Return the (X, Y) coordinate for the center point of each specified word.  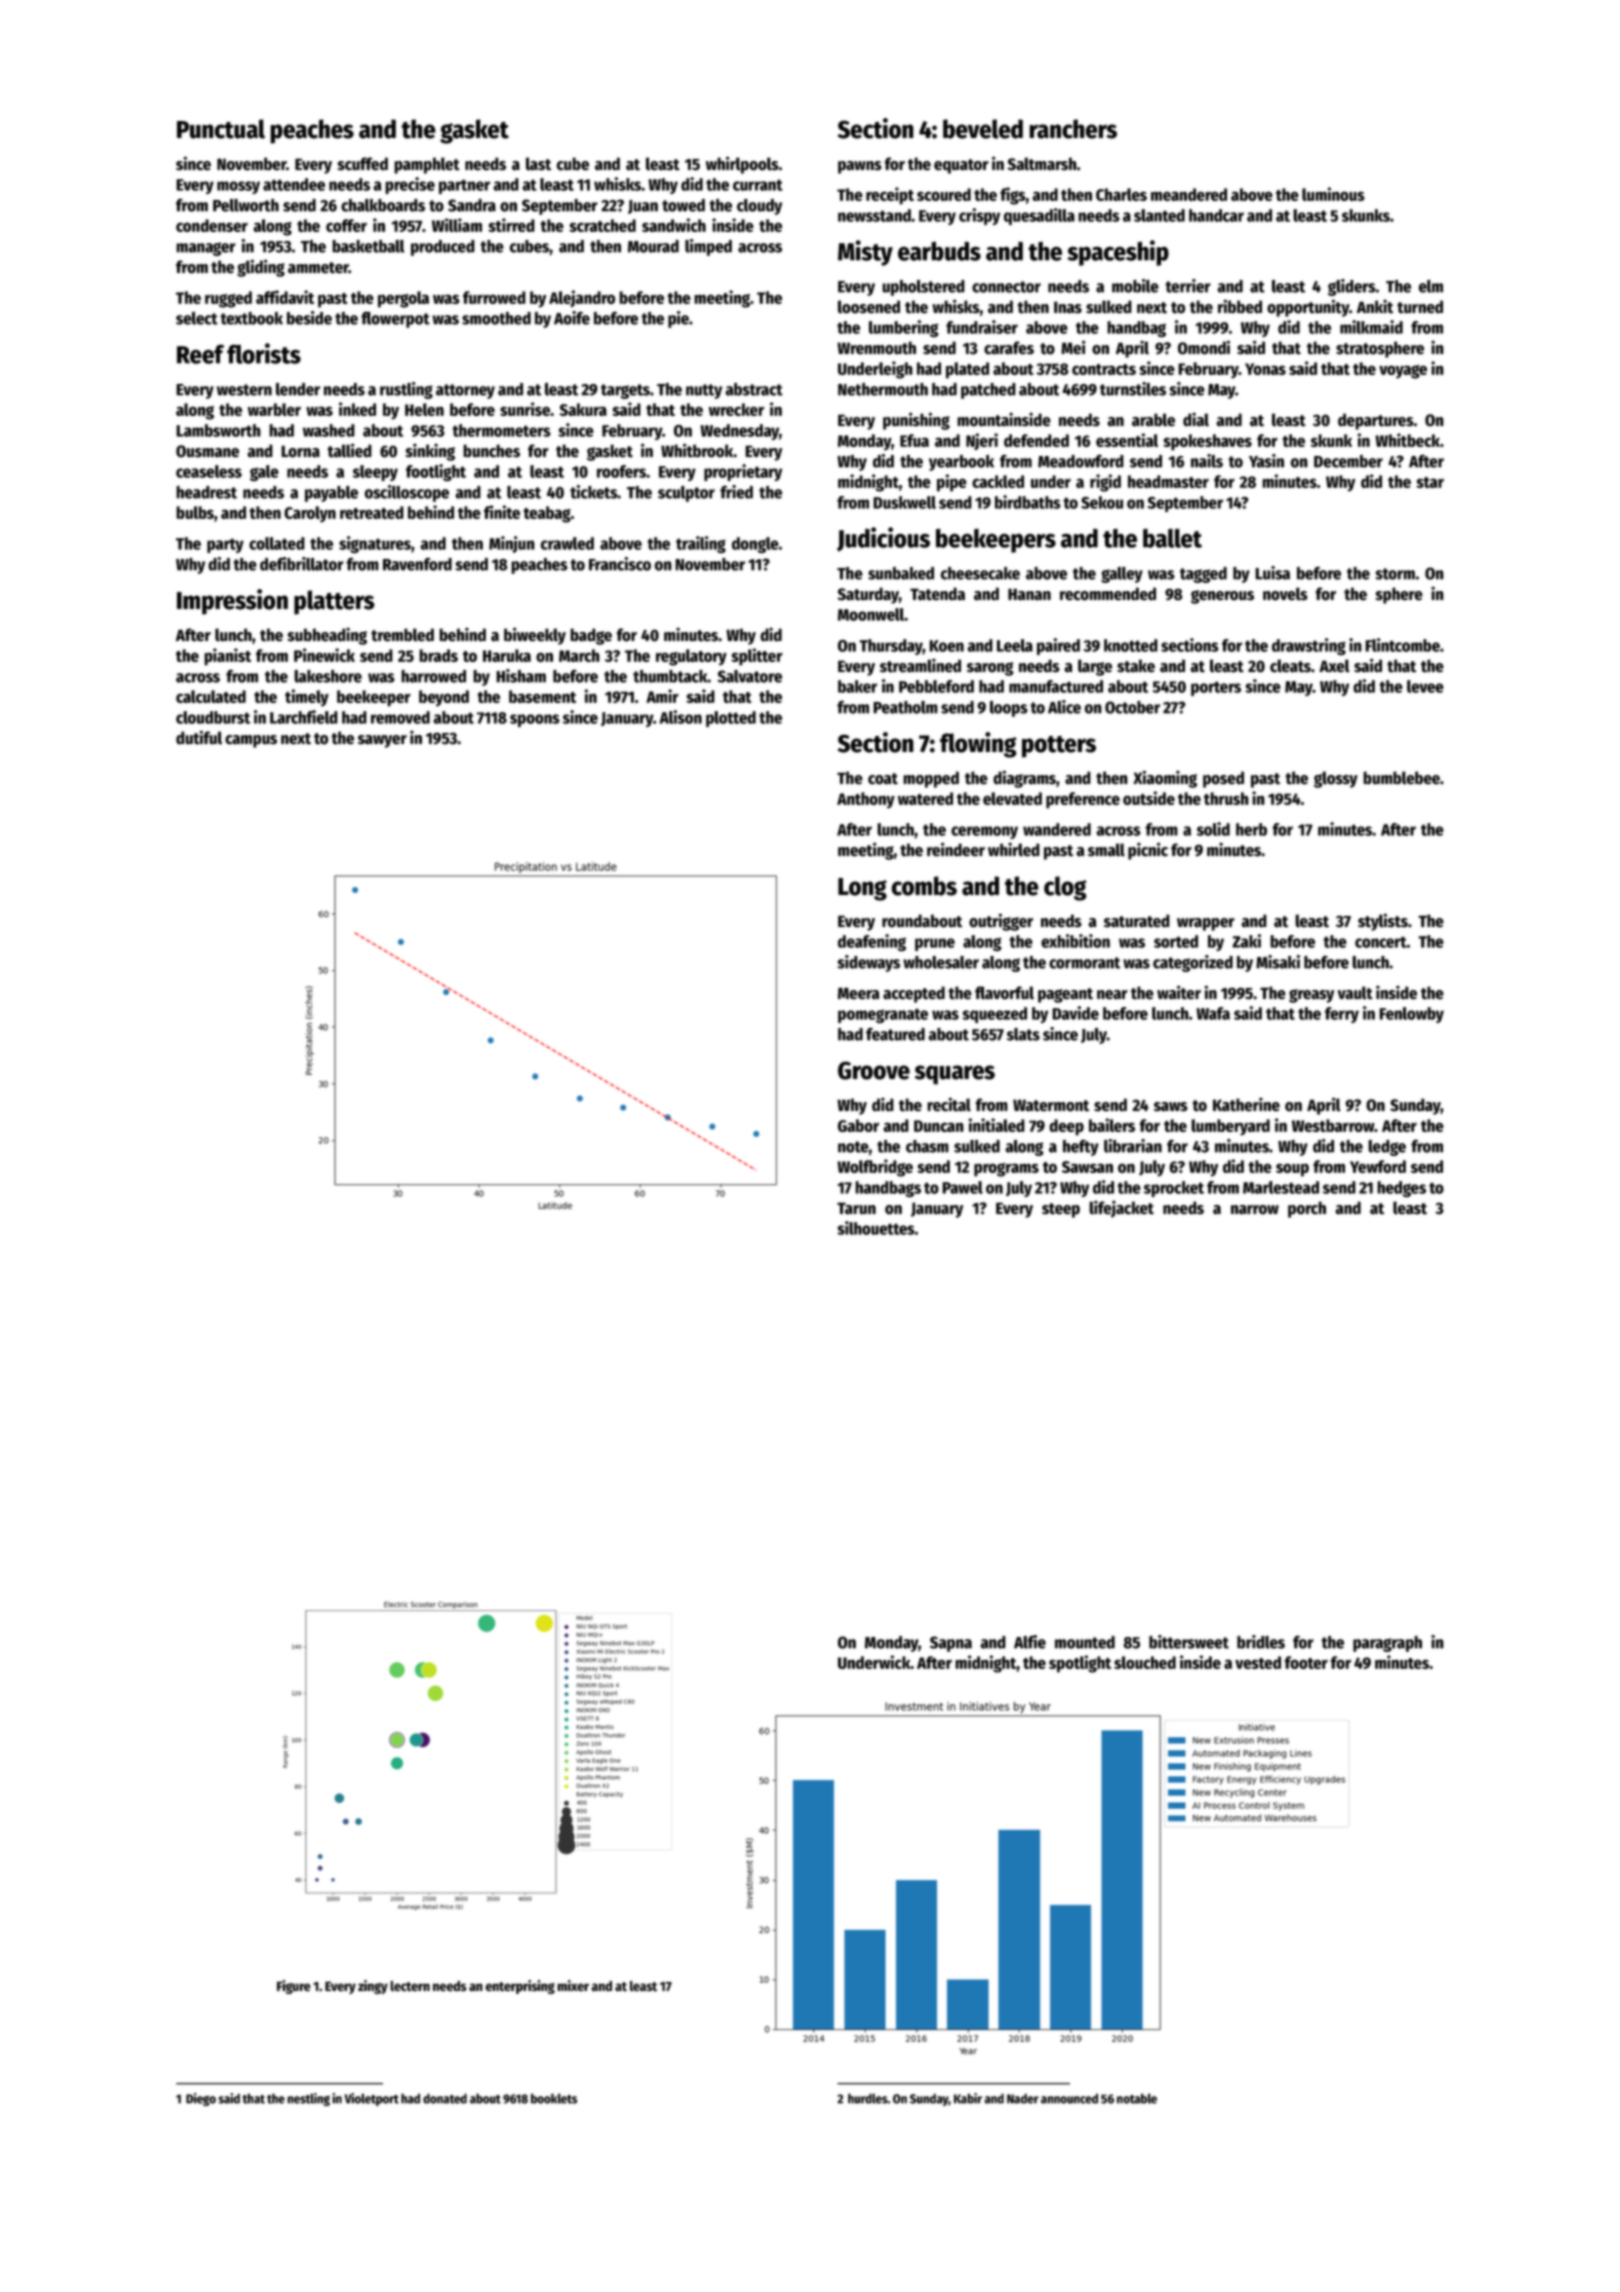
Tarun (856, 1208)
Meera (858, 993)
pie (678, 319)
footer (1306, 1662)
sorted (1176, 941)
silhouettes (876, 1228)
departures (1376, 421)
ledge (1387, 1148)
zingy (373, 1987)
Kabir (968, 2098)
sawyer (382, 741)
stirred (511, 225)
